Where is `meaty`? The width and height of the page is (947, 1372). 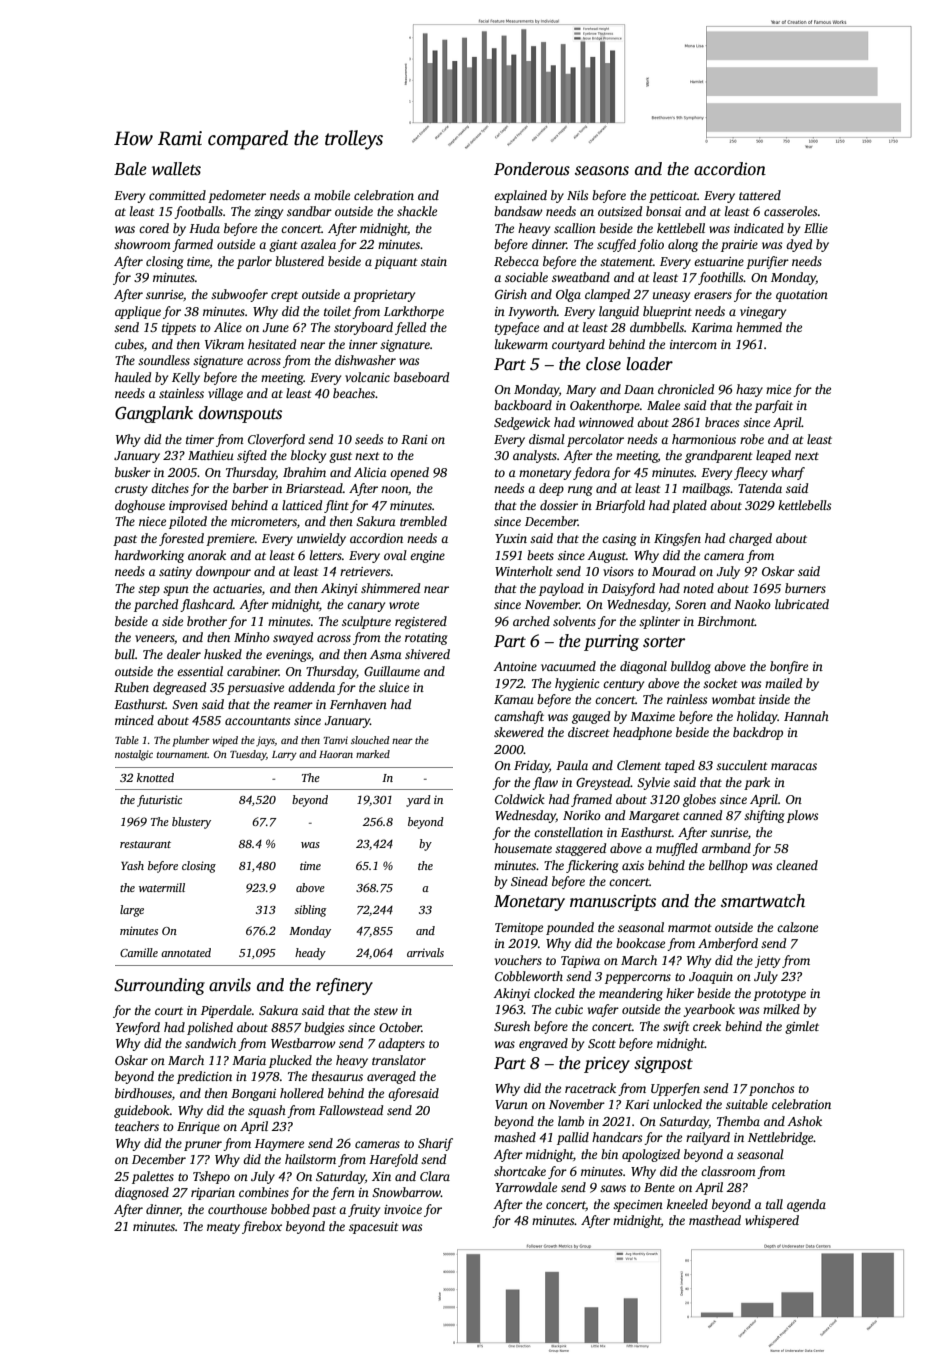
meaty is located at coordinates (223, 1228).
